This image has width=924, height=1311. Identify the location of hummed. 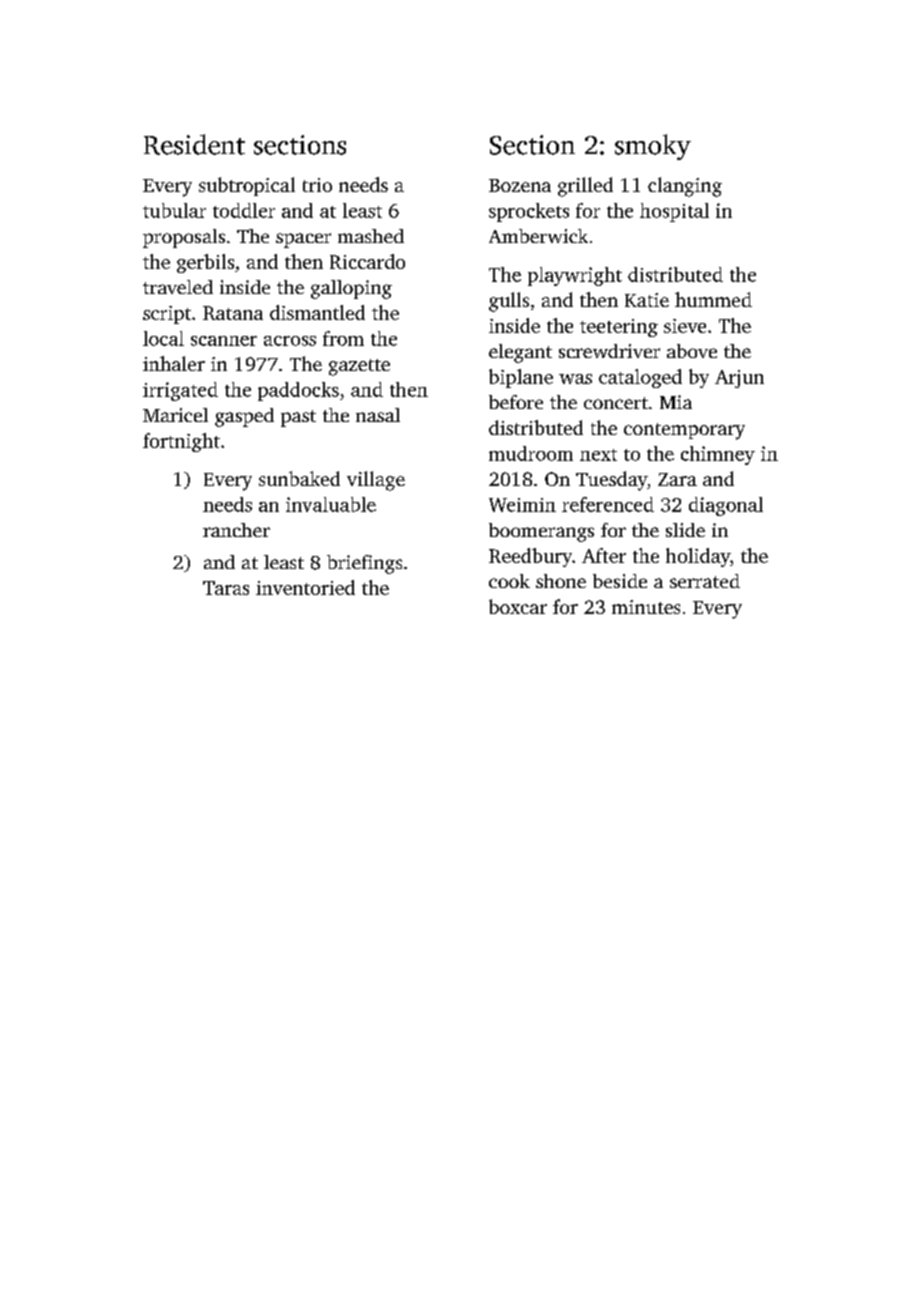
(713, 299).
